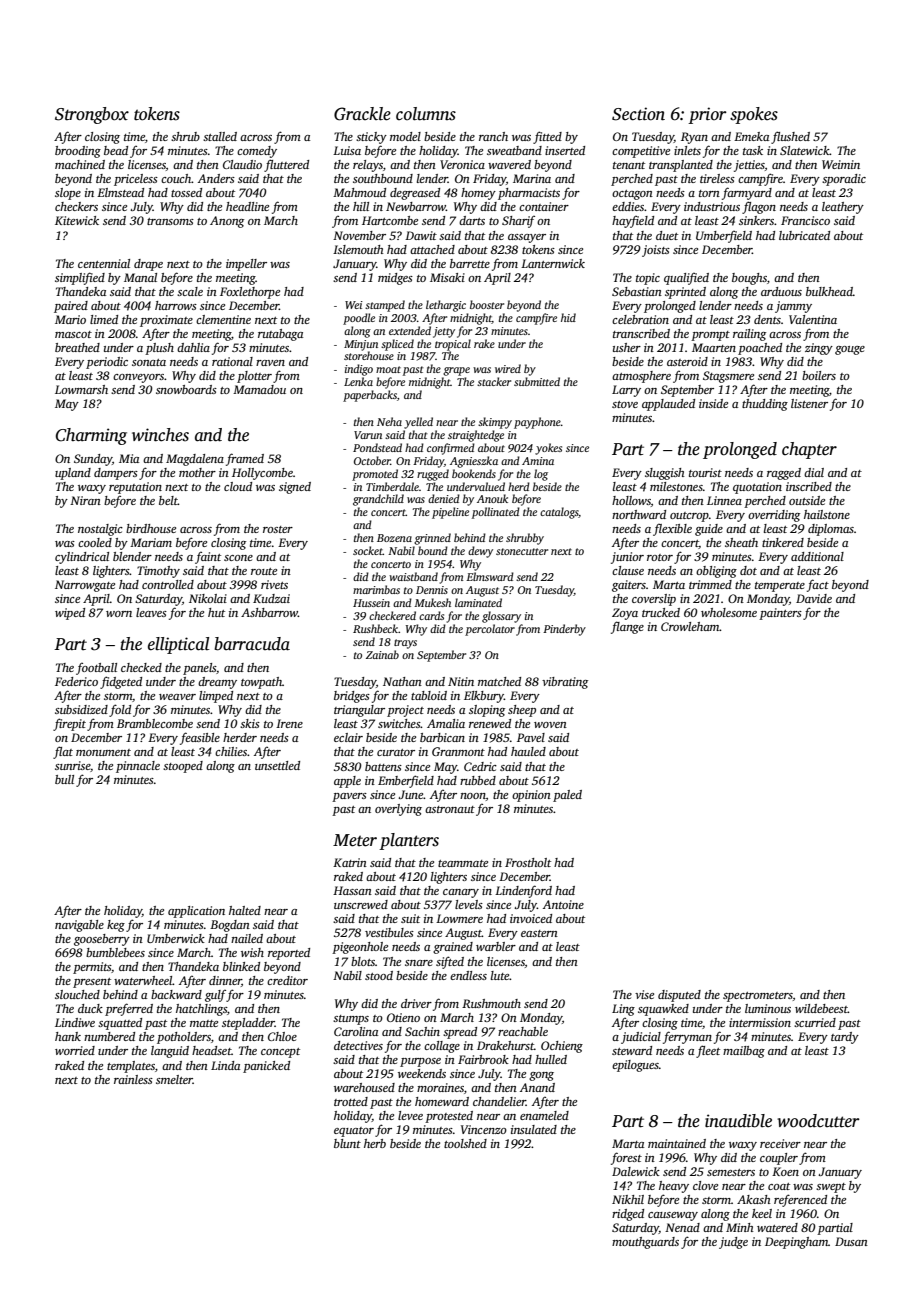 The image size is (924, 1308). Describe the element at coordinates (361, 206) in the screenshot. I see `hill` at that location.
